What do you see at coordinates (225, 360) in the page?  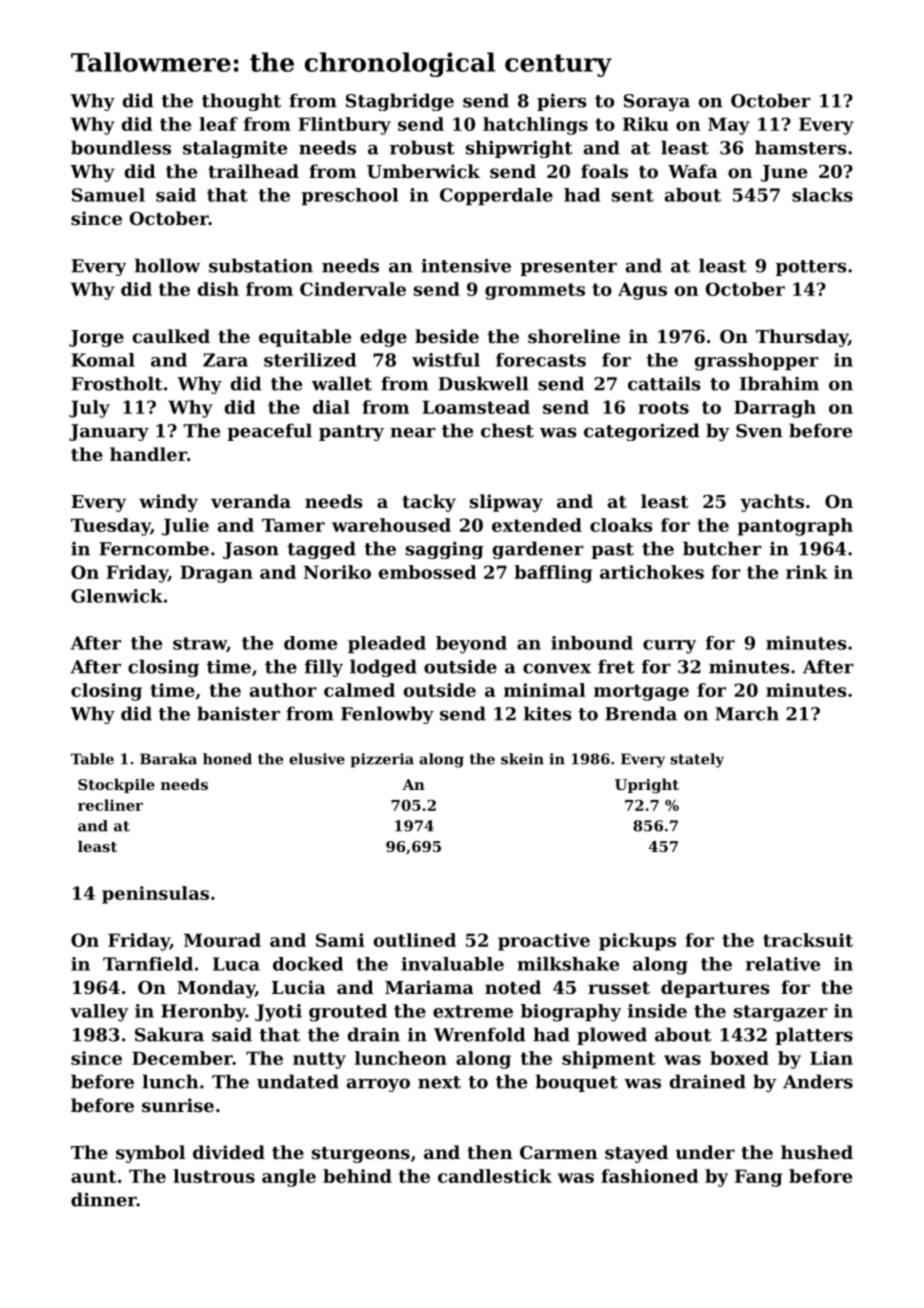 I see `Zara` at bounding box center [225, 360].
